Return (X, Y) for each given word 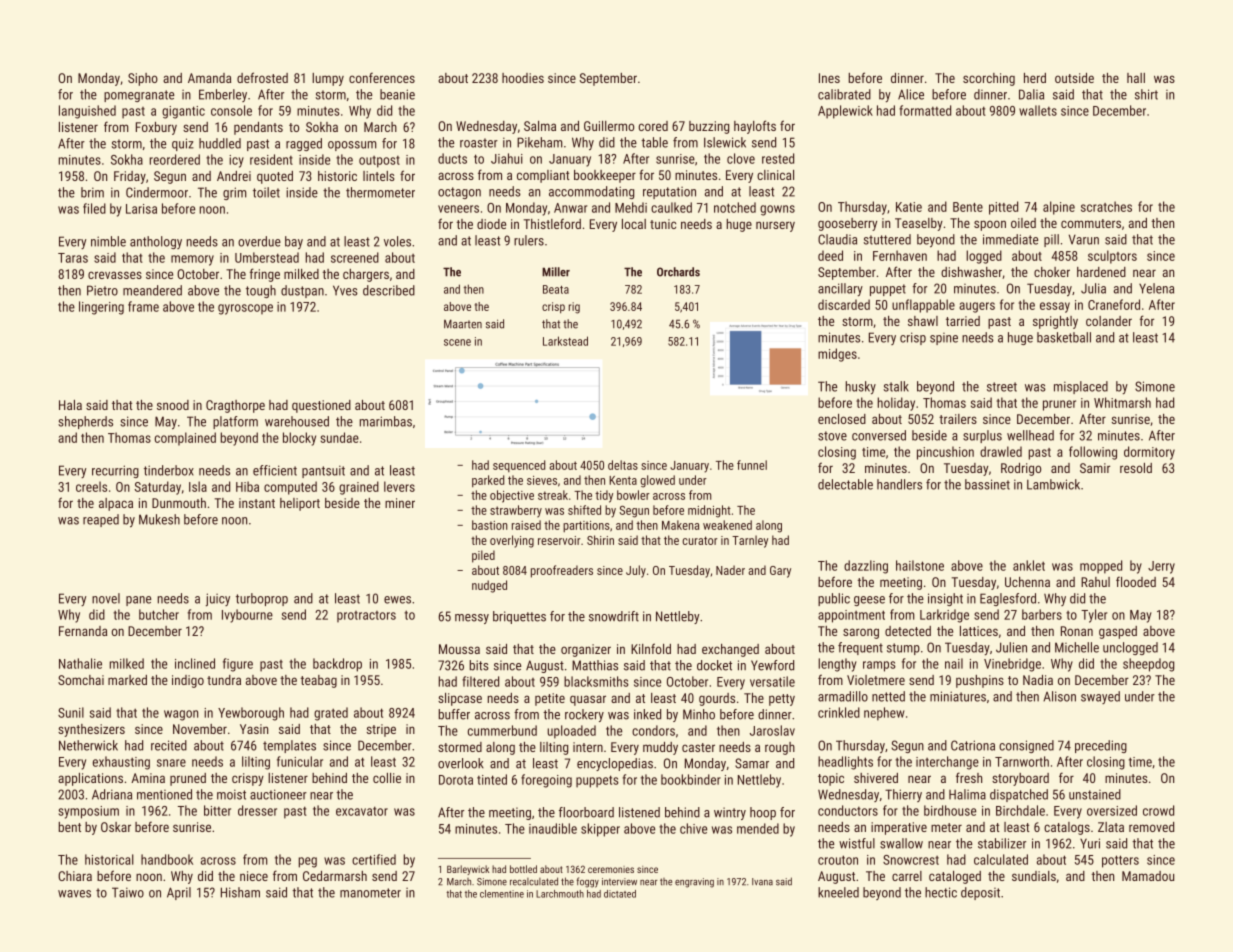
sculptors (1112, 257)
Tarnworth (1022, 761)
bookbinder (691, 779)
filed (94, 208)
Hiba (247, 486)
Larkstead (565, 341)
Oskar (116, 827)
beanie (397, 94)
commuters (1091, 223)
